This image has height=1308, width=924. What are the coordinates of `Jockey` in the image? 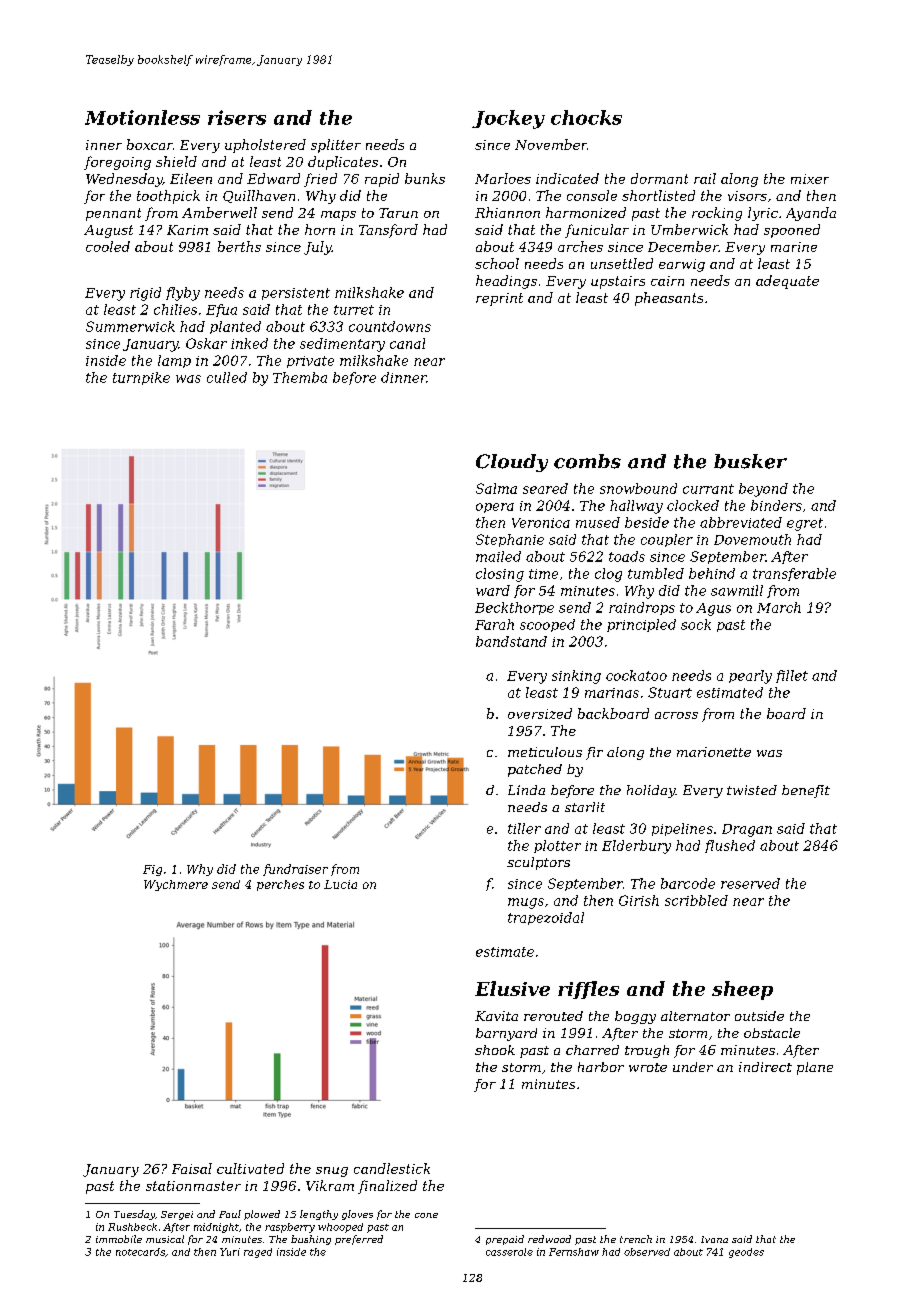 It's located at (508, 119).
